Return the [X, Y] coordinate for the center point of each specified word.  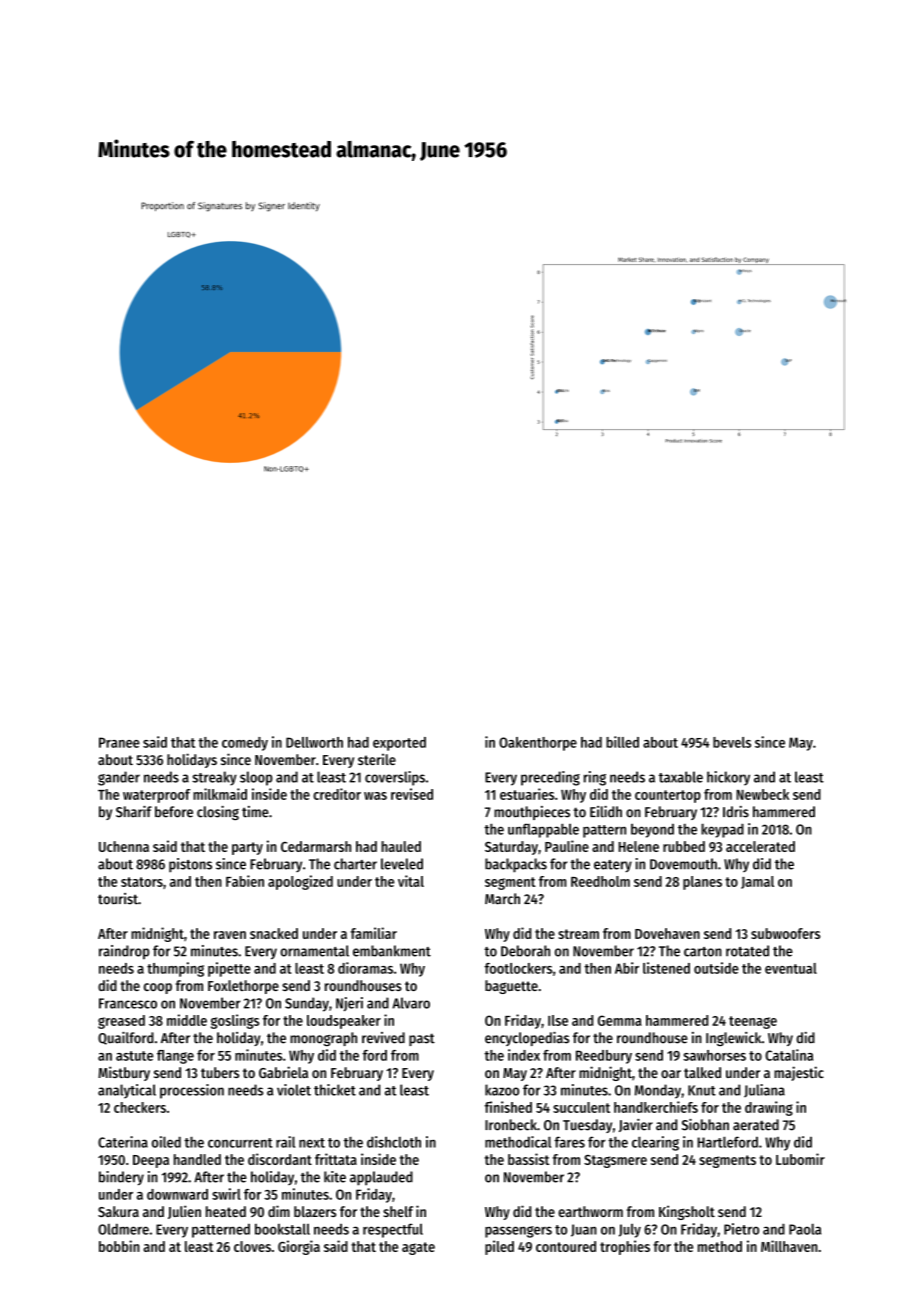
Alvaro [411, 1003]
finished [508, 1107]
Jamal [757, 882]
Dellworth [314, 742]
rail [285, 1142]
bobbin [119, 1246]
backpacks [516, 865]
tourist [118, 899]
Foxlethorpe [243, 987]
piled [499, 1247]
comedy [245, 744]
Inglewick [733, 1039]
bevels [732, 742]
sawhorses [714, 1055]
